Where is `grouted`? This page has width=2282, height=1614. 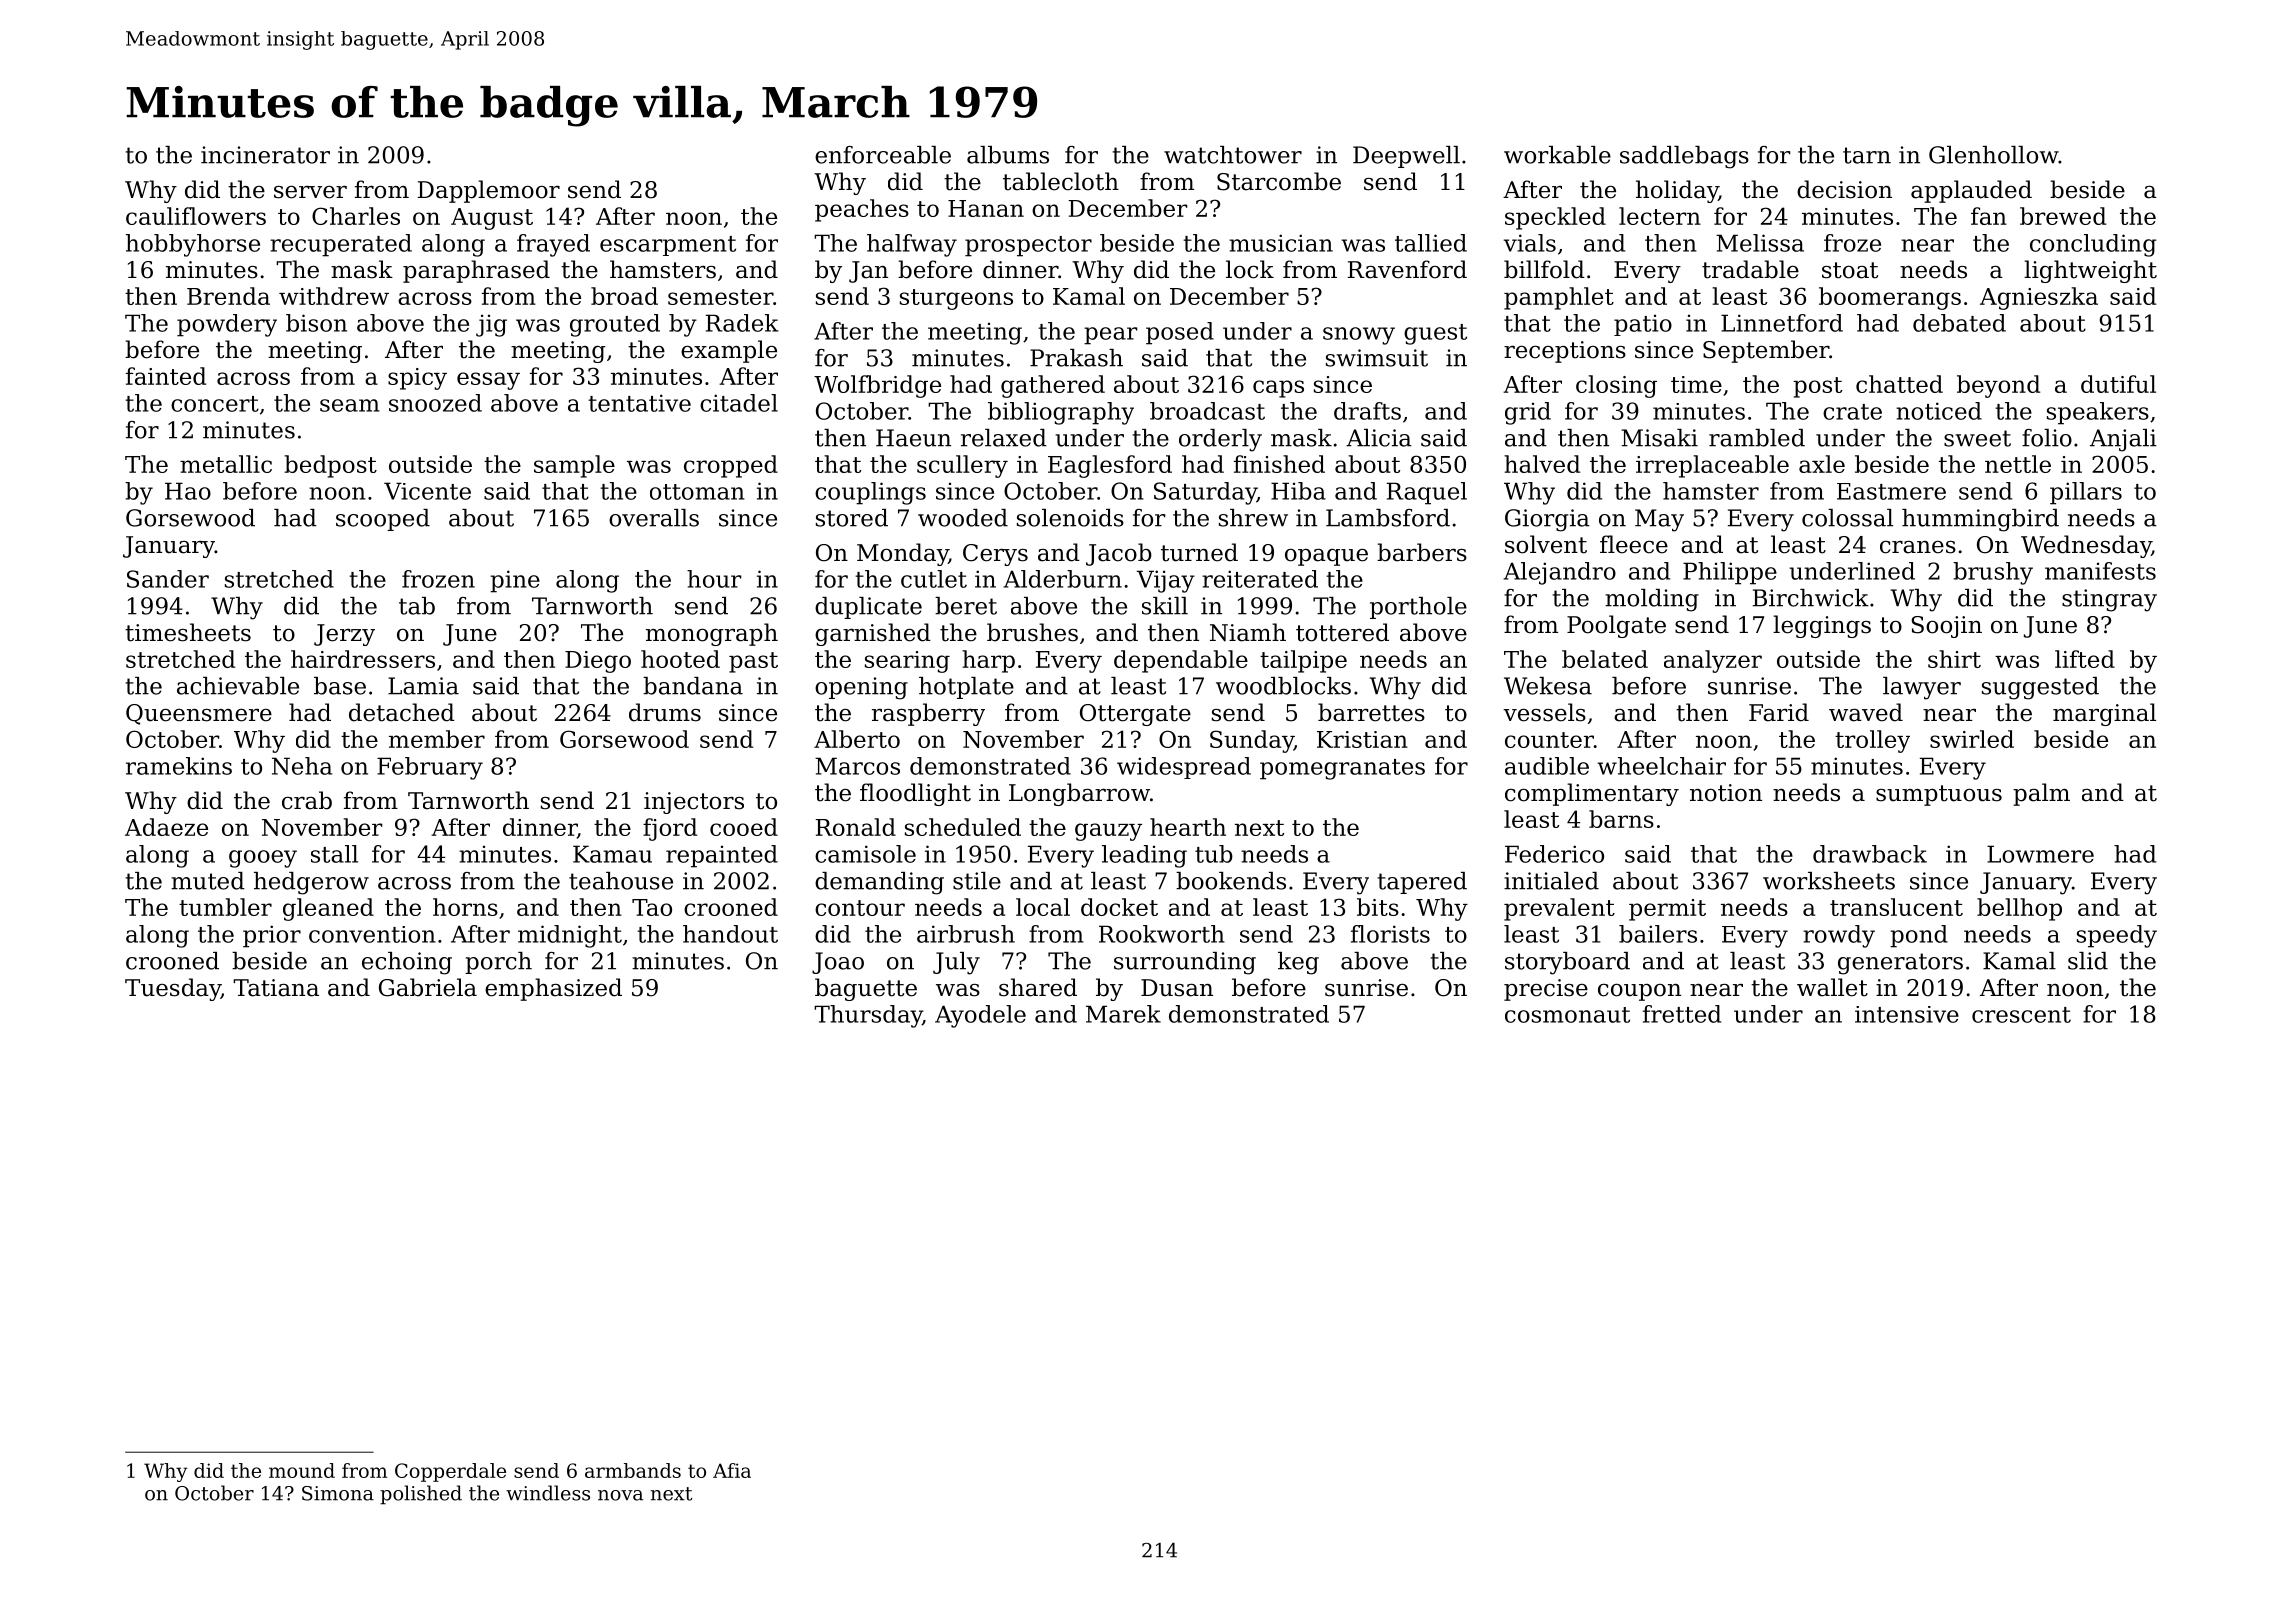 grouted is located at coordinates (615, 325).
